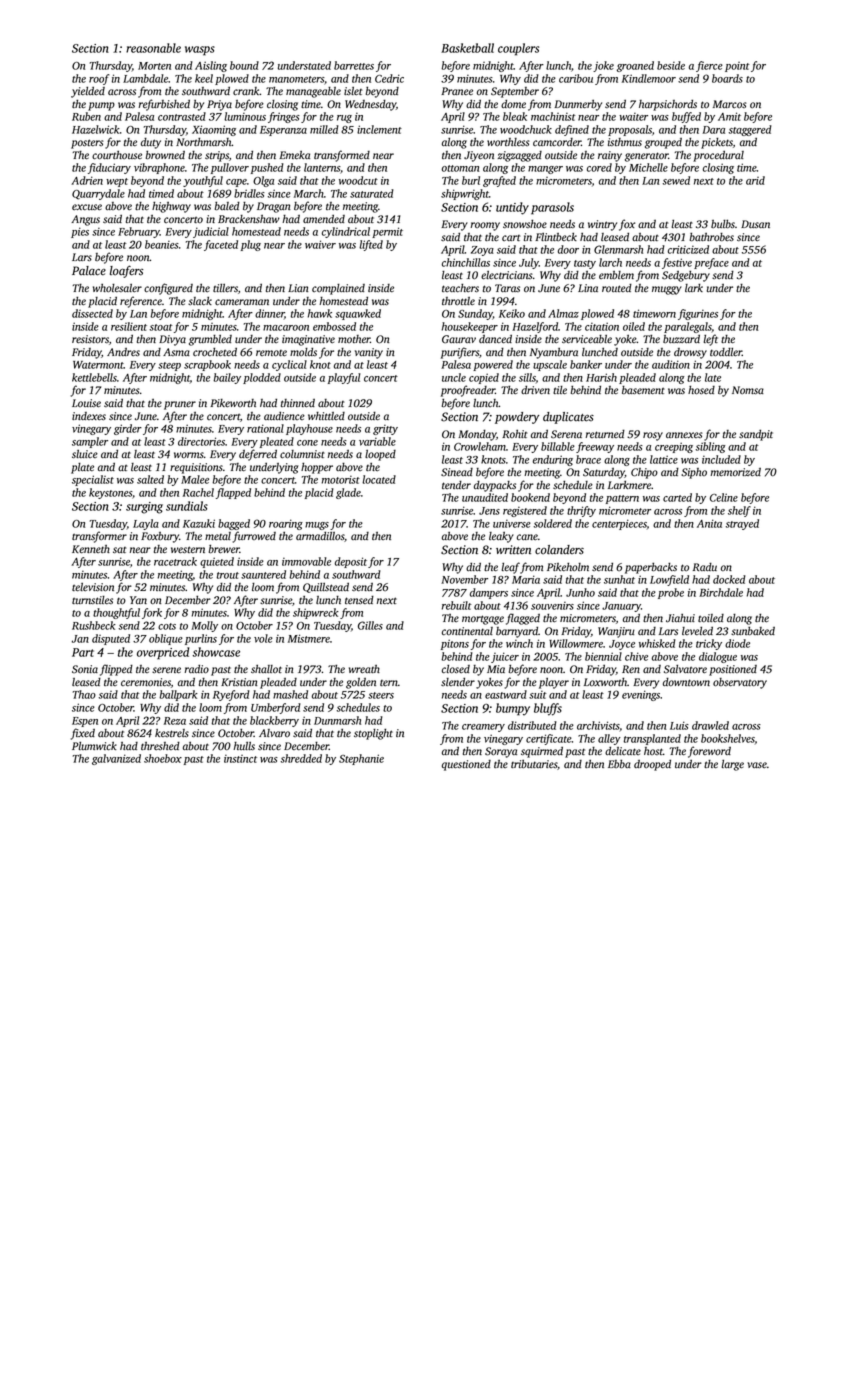  What do you see at coordinates (169, 366) in the image?
I see `steep` at bounding box center [169, 366].
